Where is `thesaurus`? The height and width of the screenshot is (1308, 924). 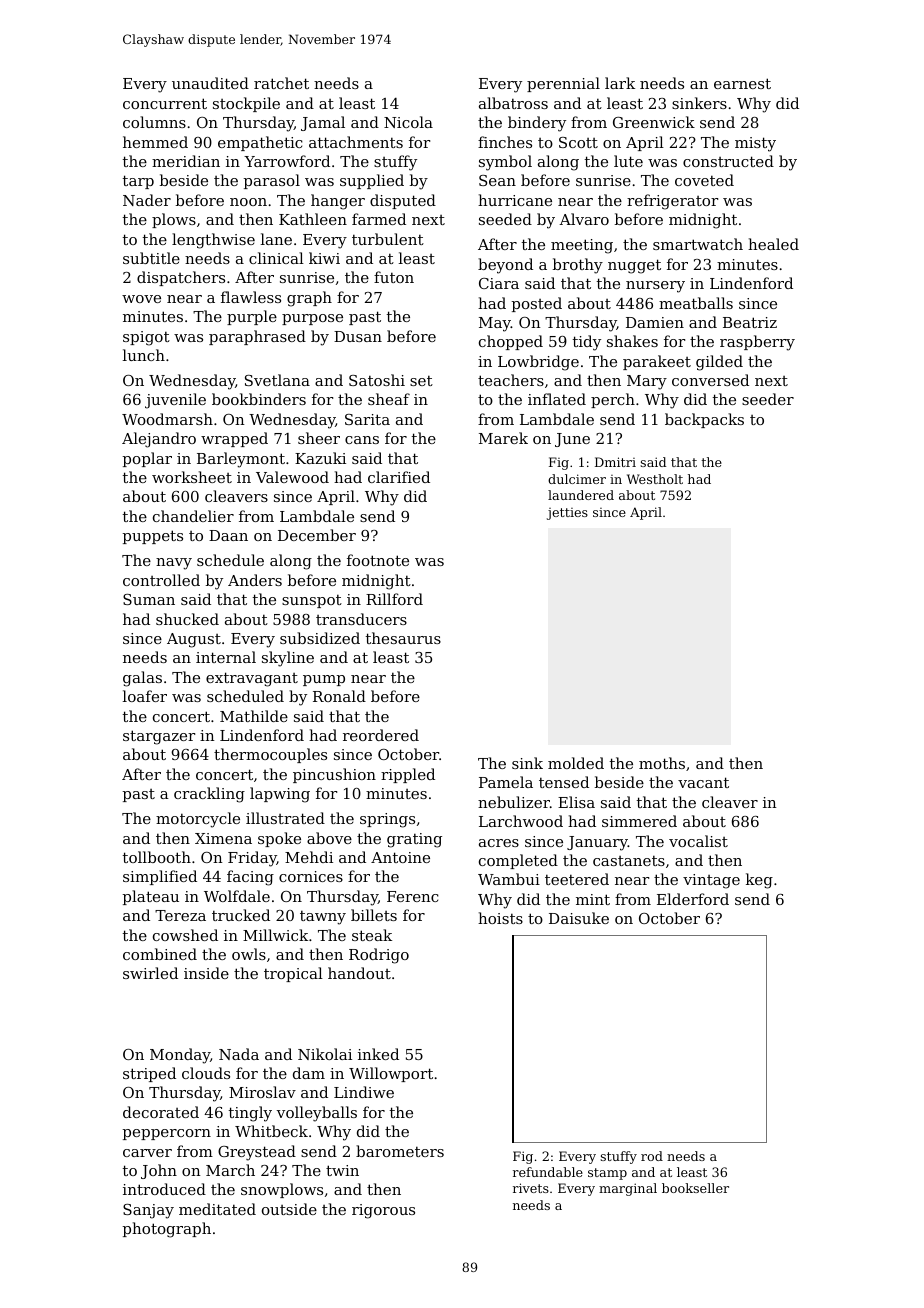 thesaurus is located at coordinates (403, 638).
